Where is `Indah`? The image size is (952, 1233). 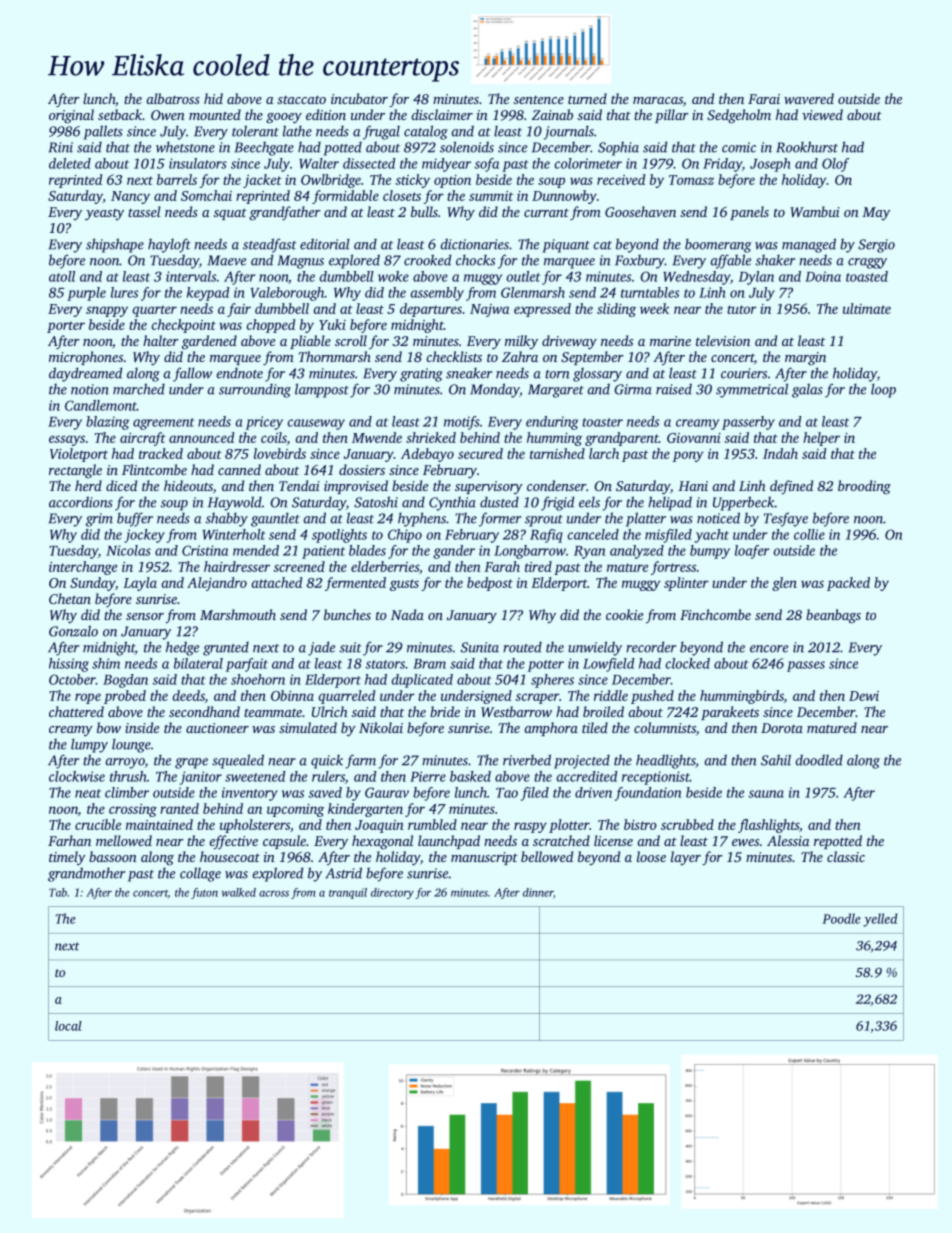 Indah is located at coordinates (780, 453).
